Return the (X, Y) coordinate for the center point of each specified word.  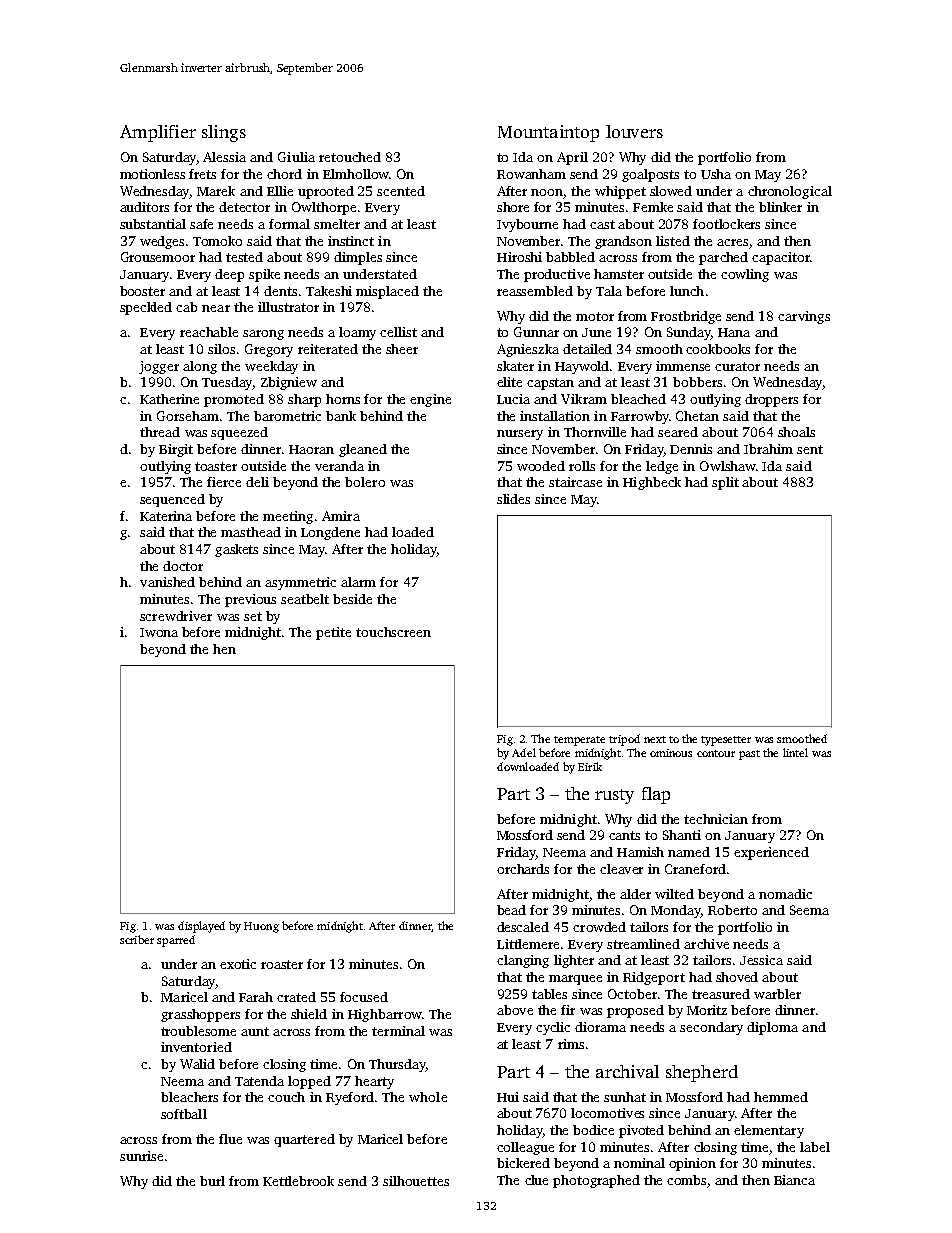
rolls (582, 466)
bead (511, 910)
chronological (790, 192)
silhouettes (416, 1181)
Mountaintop (548, 133)
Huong (261, 927)
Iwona (159, 632)
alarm (358, 582)
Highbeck (652, 483)
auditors (144, 207)
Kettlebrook (298, 1181)
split (725, 483)
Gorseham (188, 416)
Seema (809, 910)
